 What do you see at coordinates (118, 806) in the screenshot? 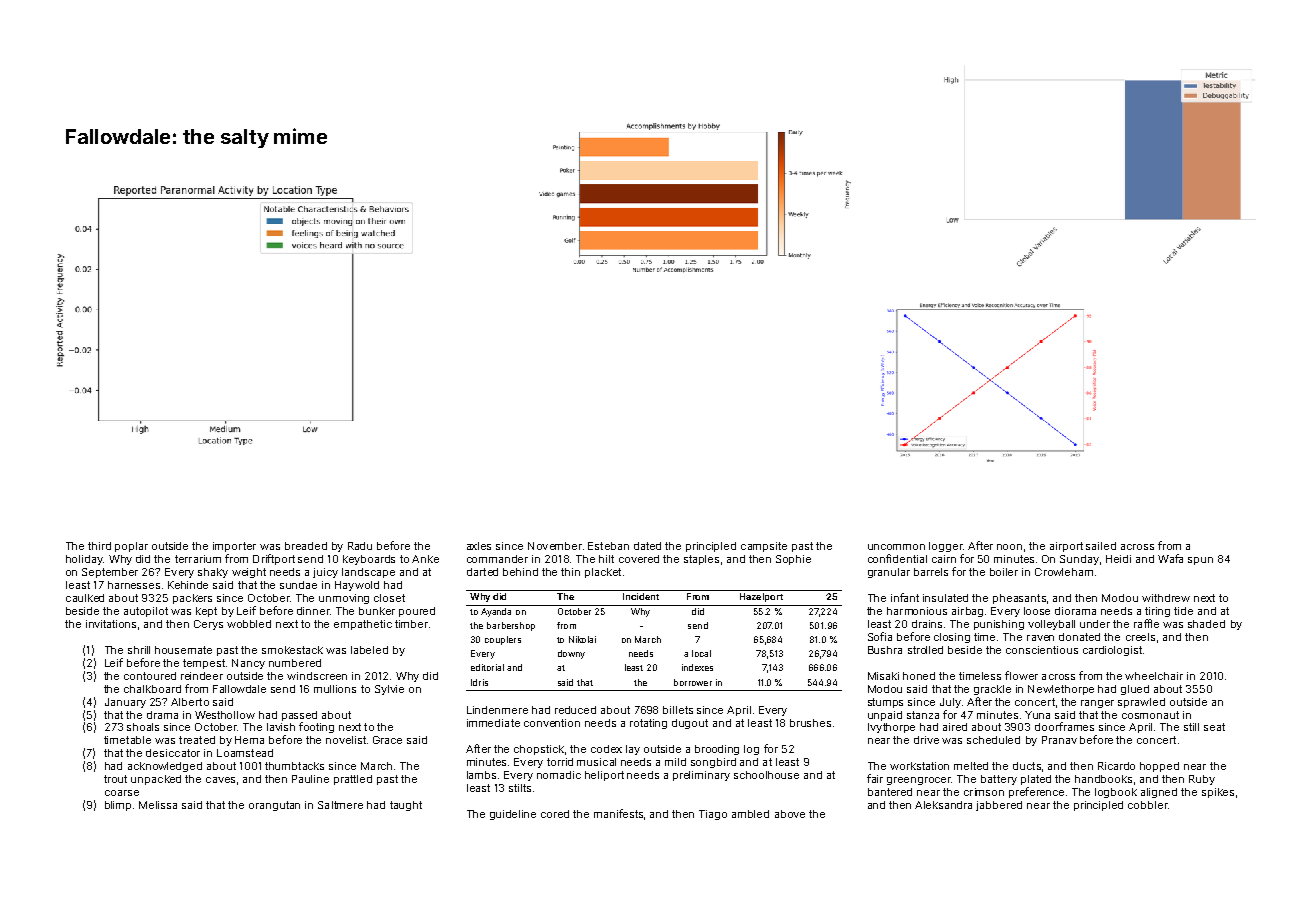
I see `blimp` at bounding box center [118, 806].
